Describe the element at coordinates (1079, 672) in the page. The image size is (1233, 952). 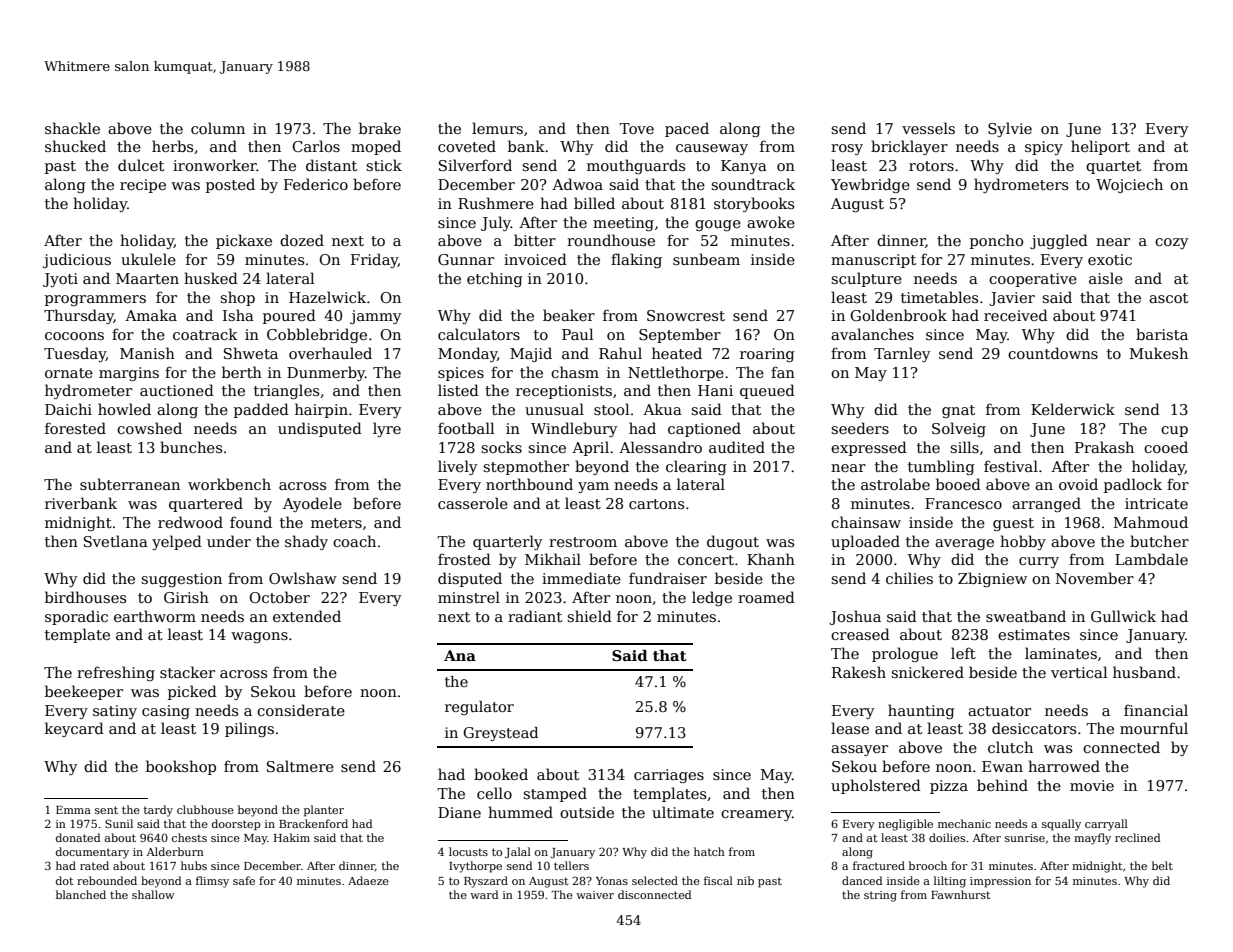
I see `vertical` at that location.
